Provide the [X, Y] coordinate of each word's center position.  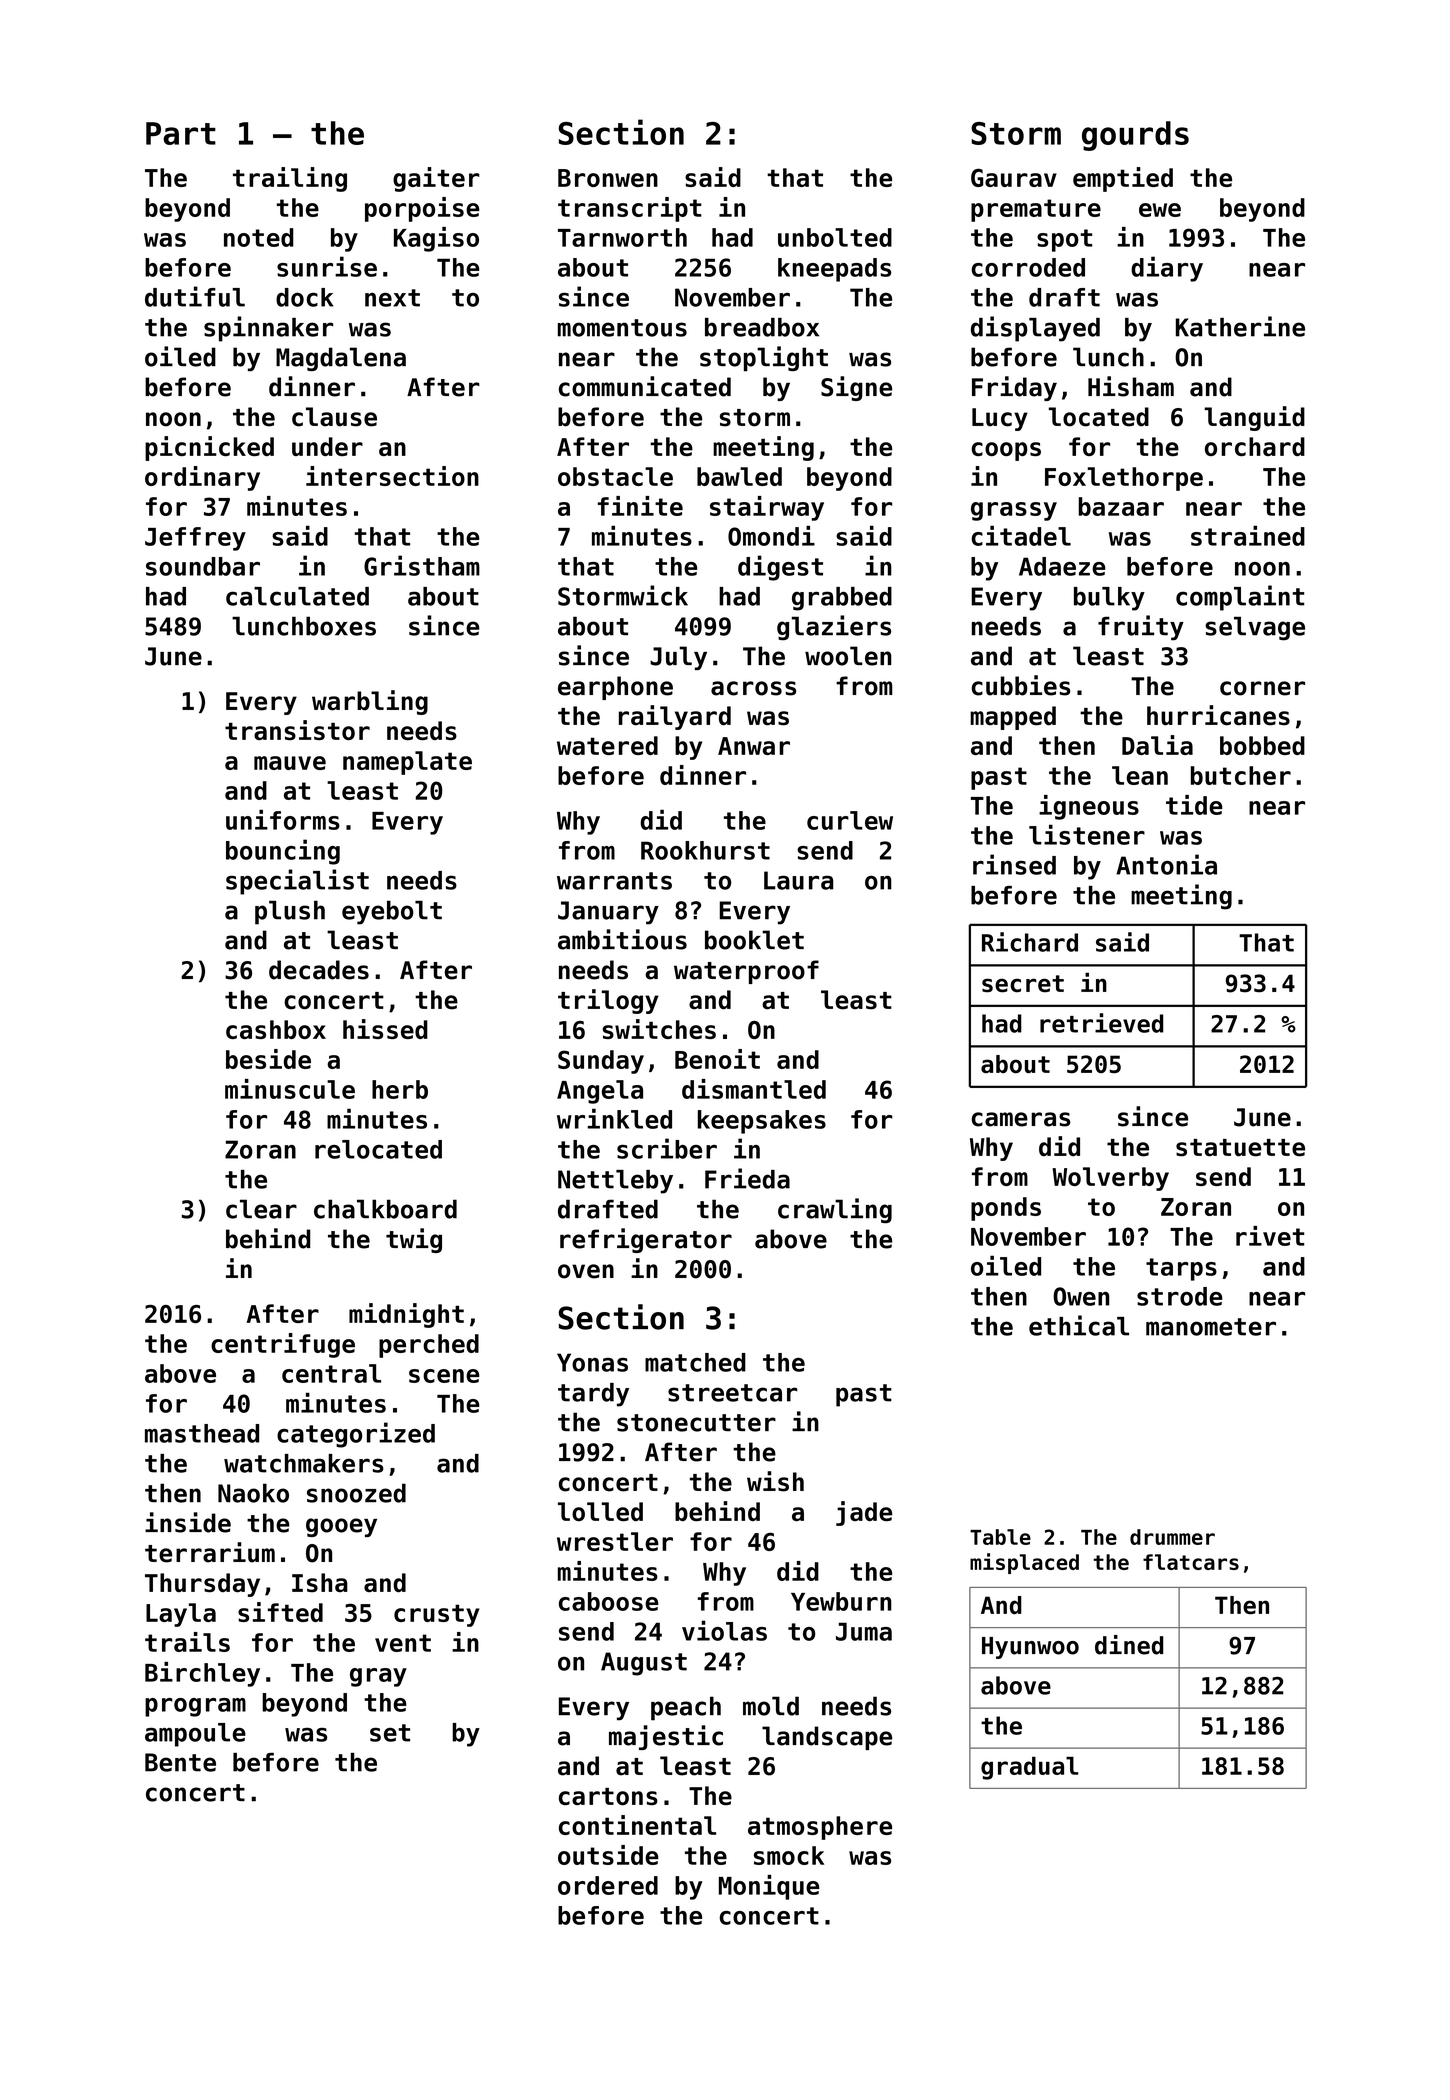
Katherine [1240, 326]
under [327, 446]
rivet [1270, 1236]
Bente [180, 1762]
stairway [767, 508]
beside [268, 1059]
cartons [608, 1796]
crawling [835, 1210]
